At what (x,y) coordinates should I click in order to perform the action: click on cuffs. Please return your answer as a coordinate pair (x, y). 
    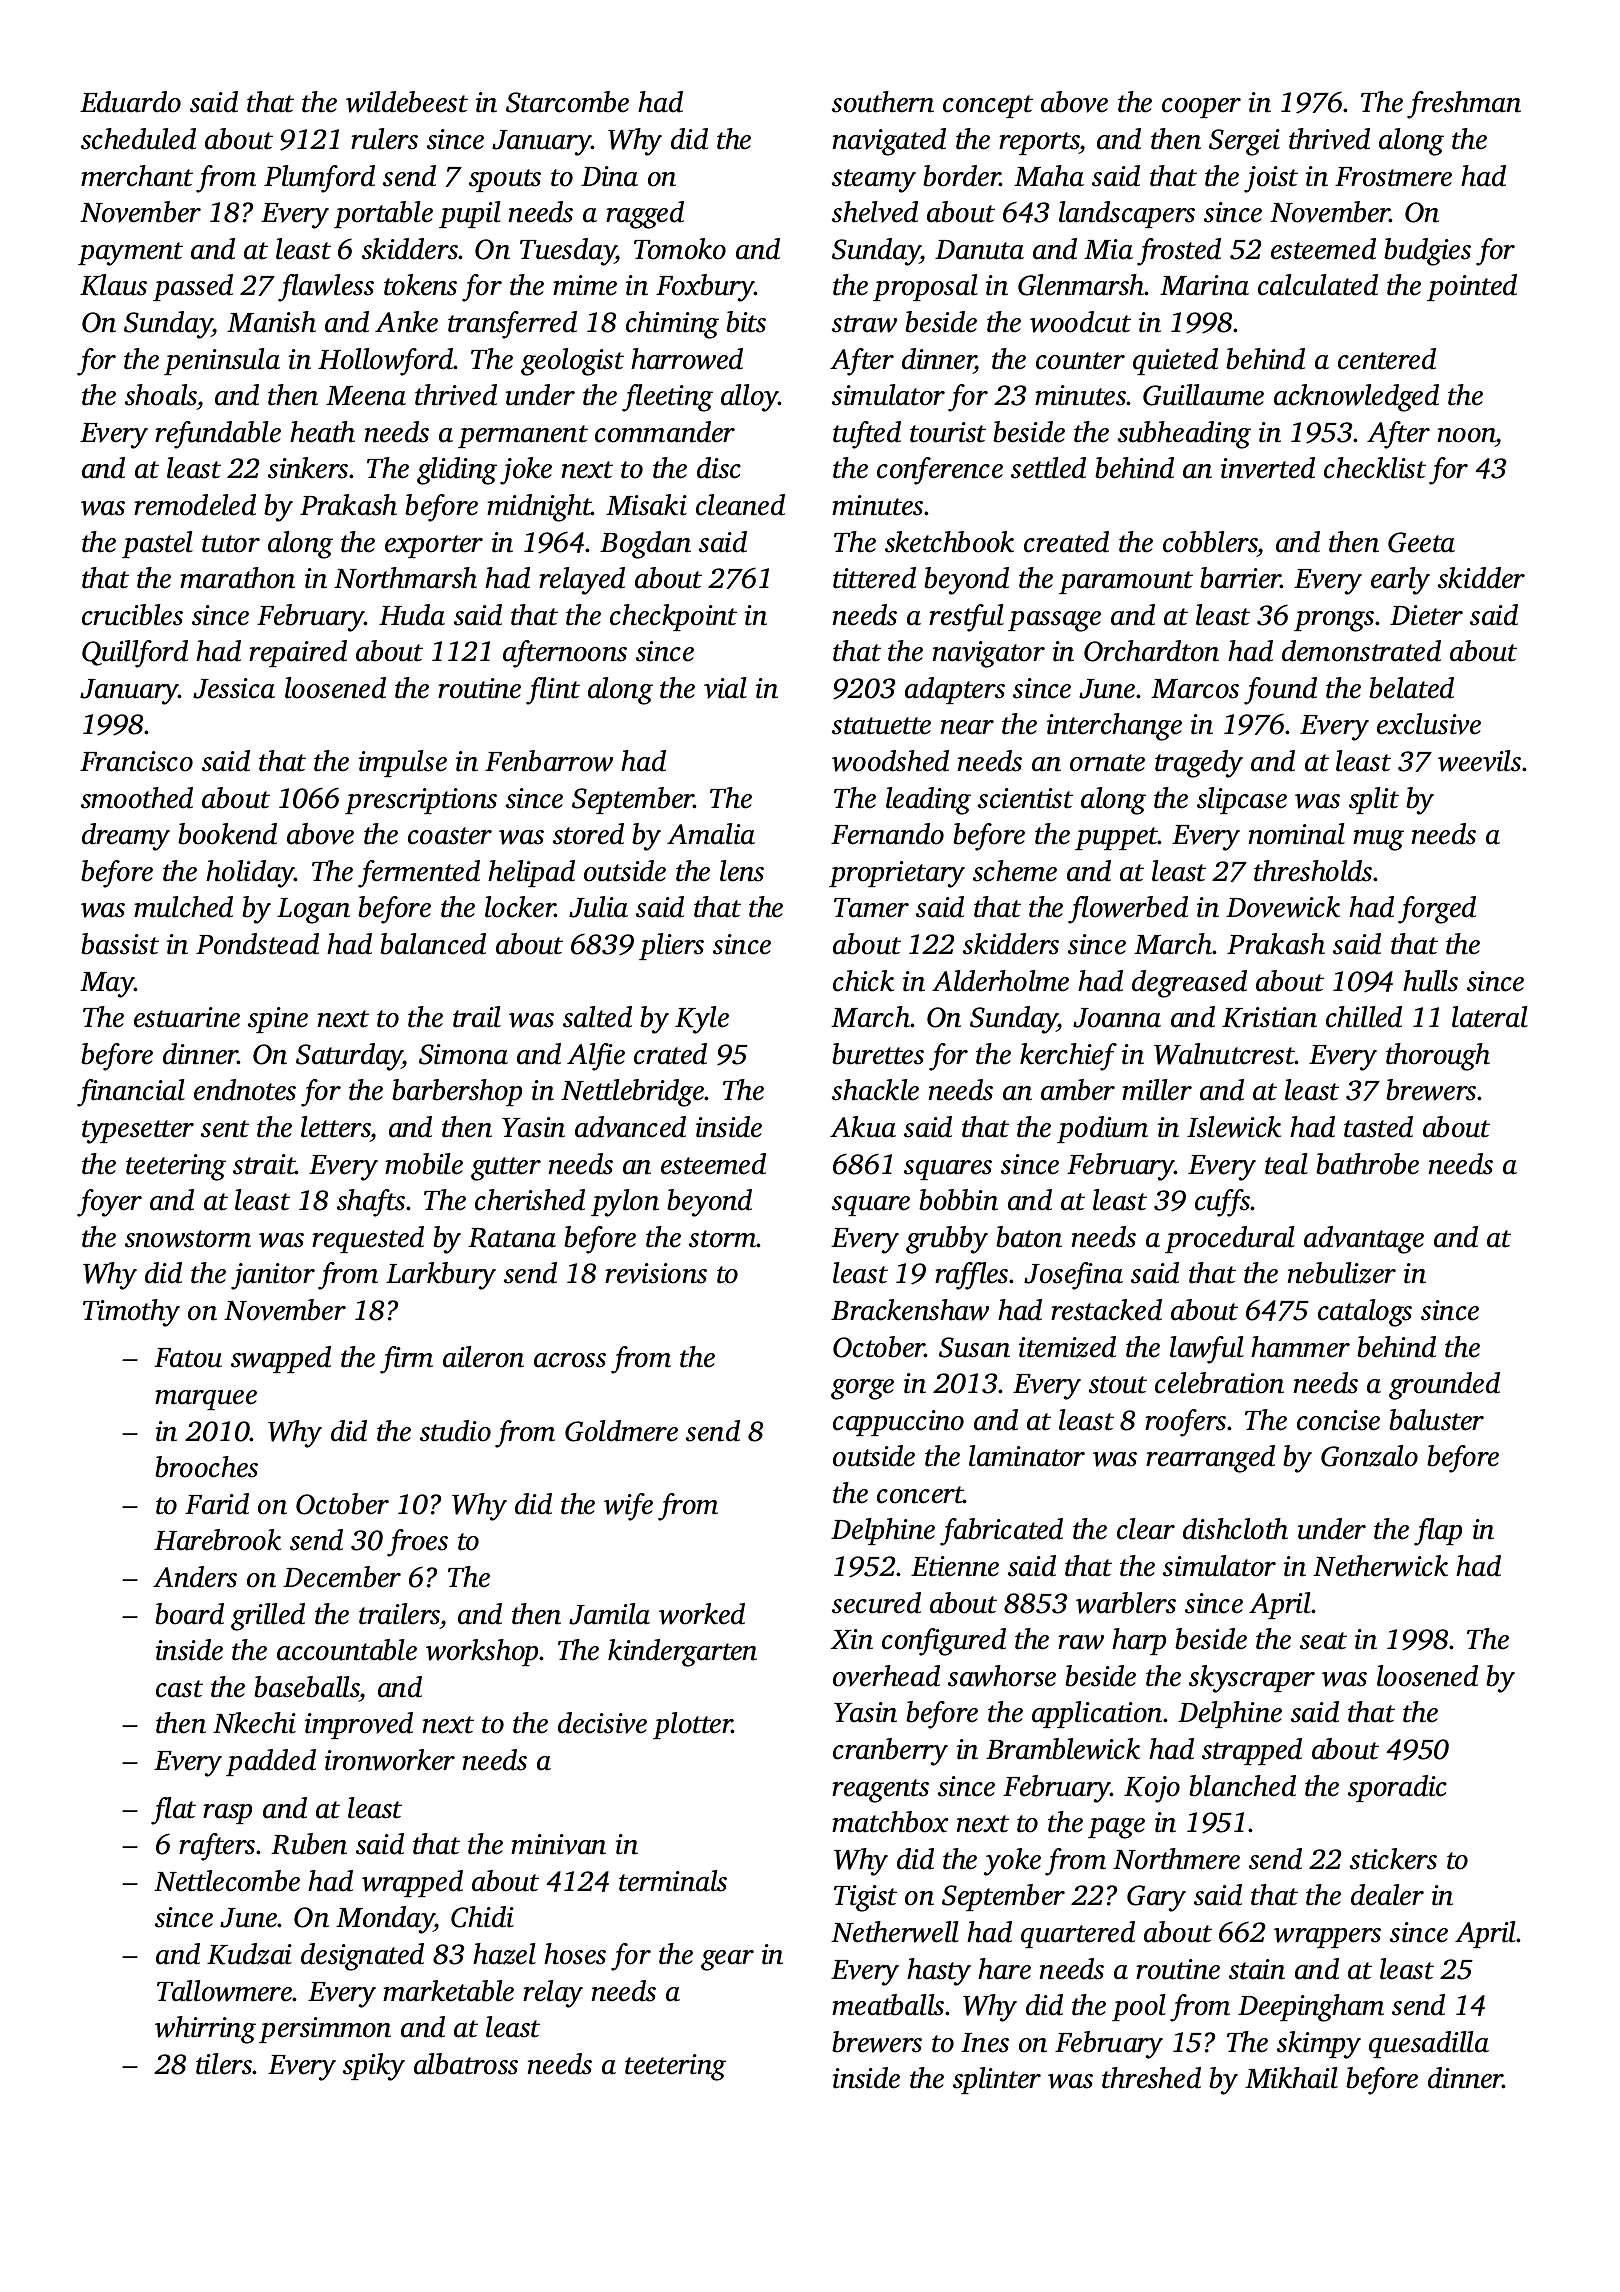
    Looking at the image, I should click on (1223, 1203).
